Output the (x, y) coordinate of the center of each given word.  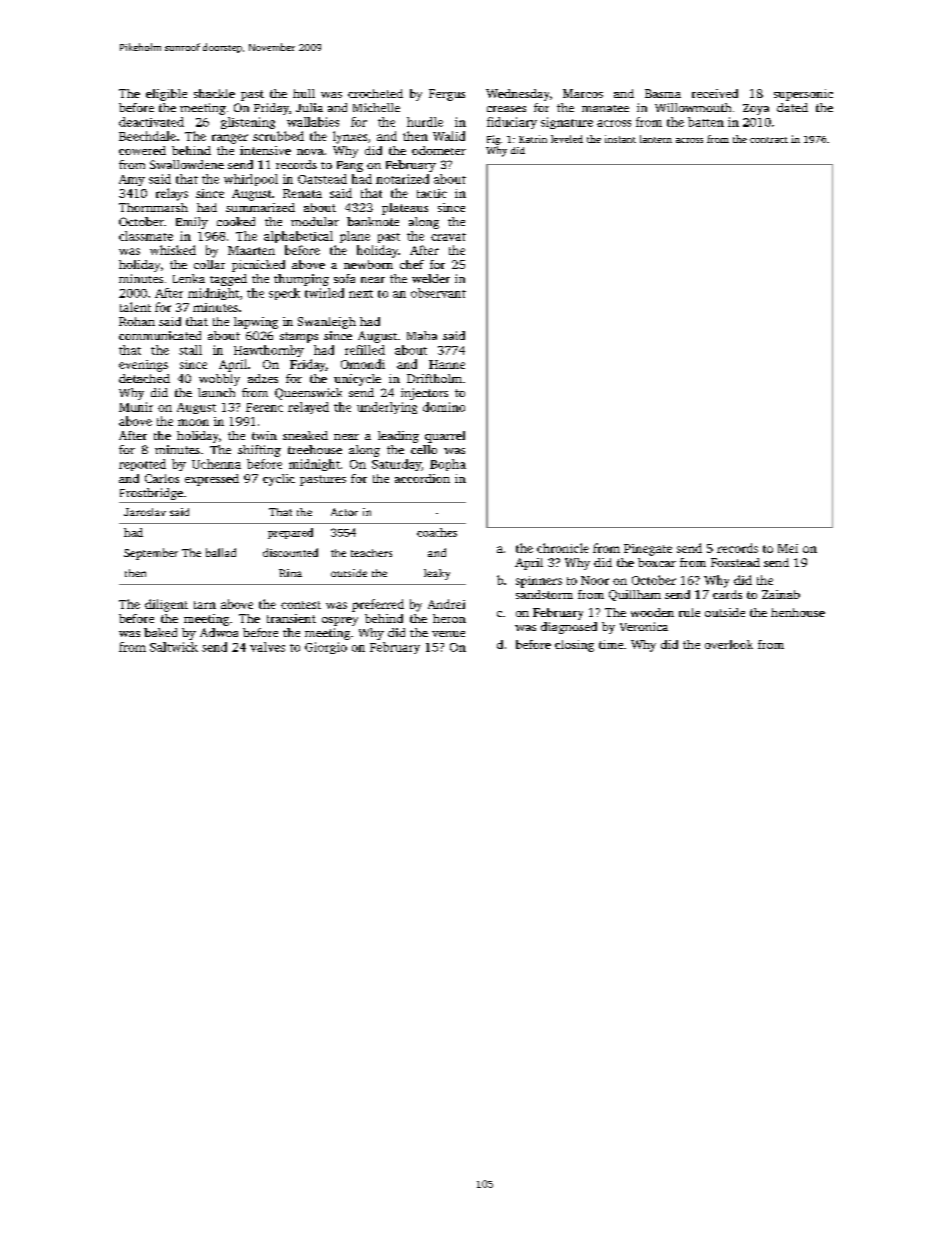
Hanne (447, 364)
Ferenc (264, 407)
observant (438, 293)
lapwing (256, 323)
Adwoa (219, 632)
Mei (788, 548)
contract (769, 140)
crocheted (375, 93)
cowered (142, 150)
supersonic (803, 95)
